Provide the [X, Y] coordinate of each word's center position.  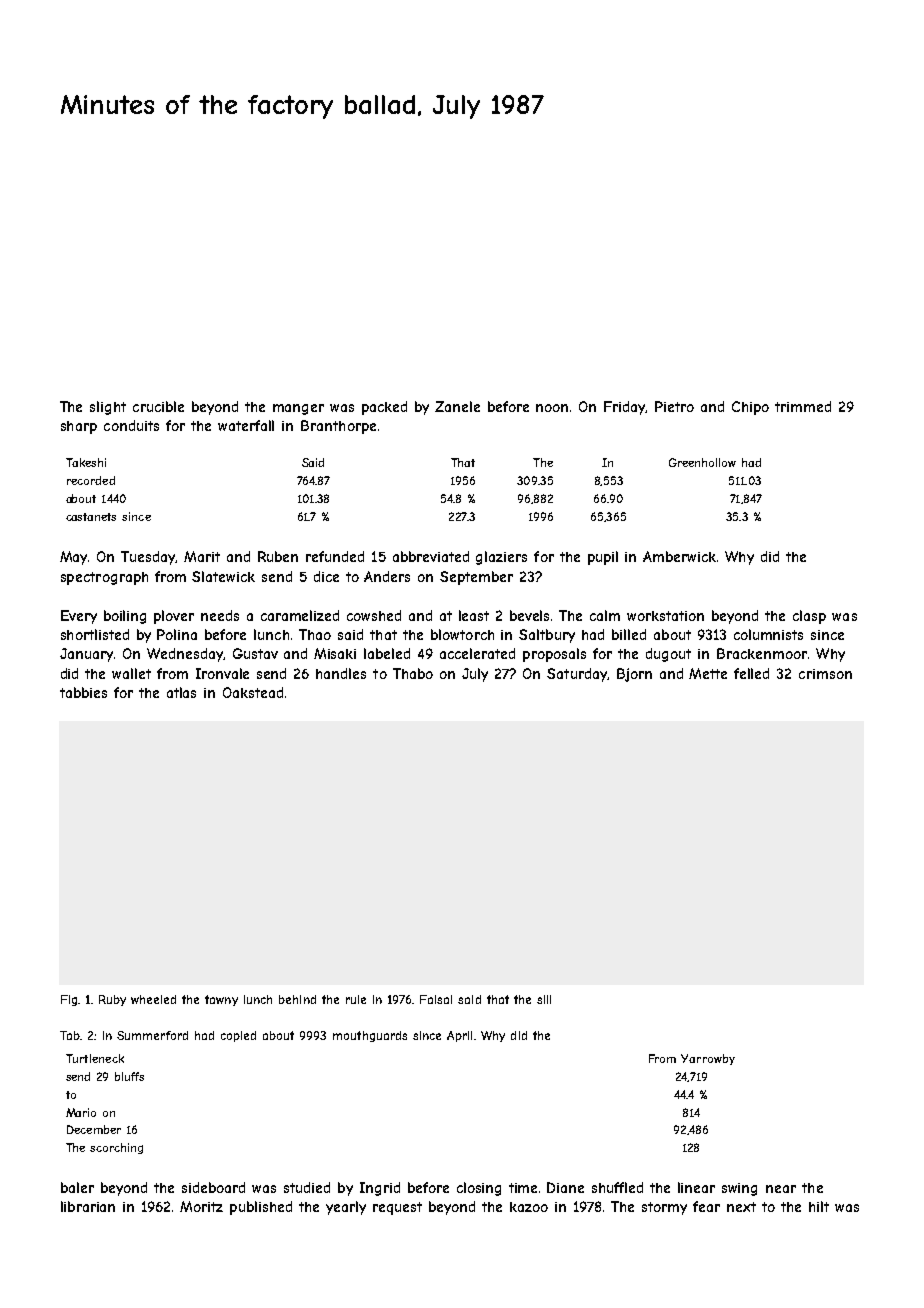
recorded [91, 480]
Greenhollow [702, 462]
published [261, 1208]
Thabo [413, 673]
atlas [181, 692]
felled [751, 673]
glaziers [501, 558]
